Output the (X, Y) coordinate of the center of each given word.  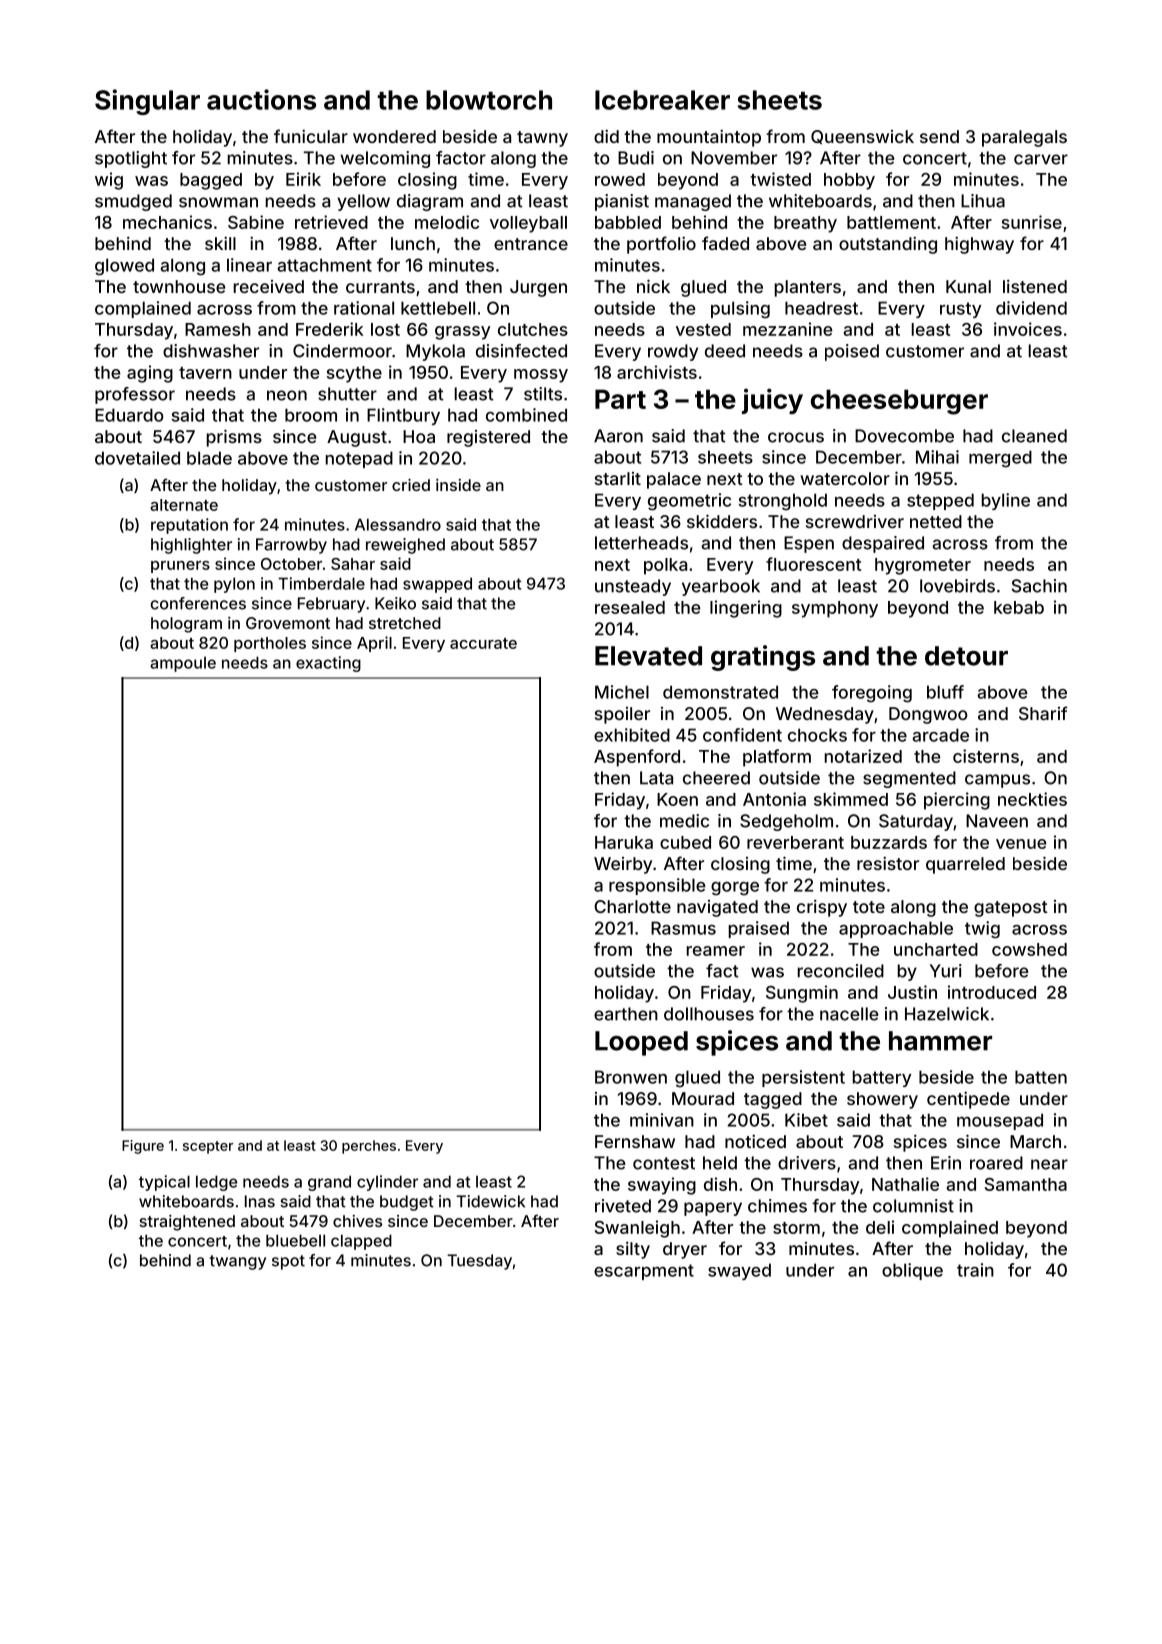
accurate (483, 643)
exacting (328, 664)
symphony (835, 609)
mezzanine (788, 329)
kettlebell (438, 308)
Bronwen (631, 1077)
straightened (187, 1223)
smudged (133, 202)
